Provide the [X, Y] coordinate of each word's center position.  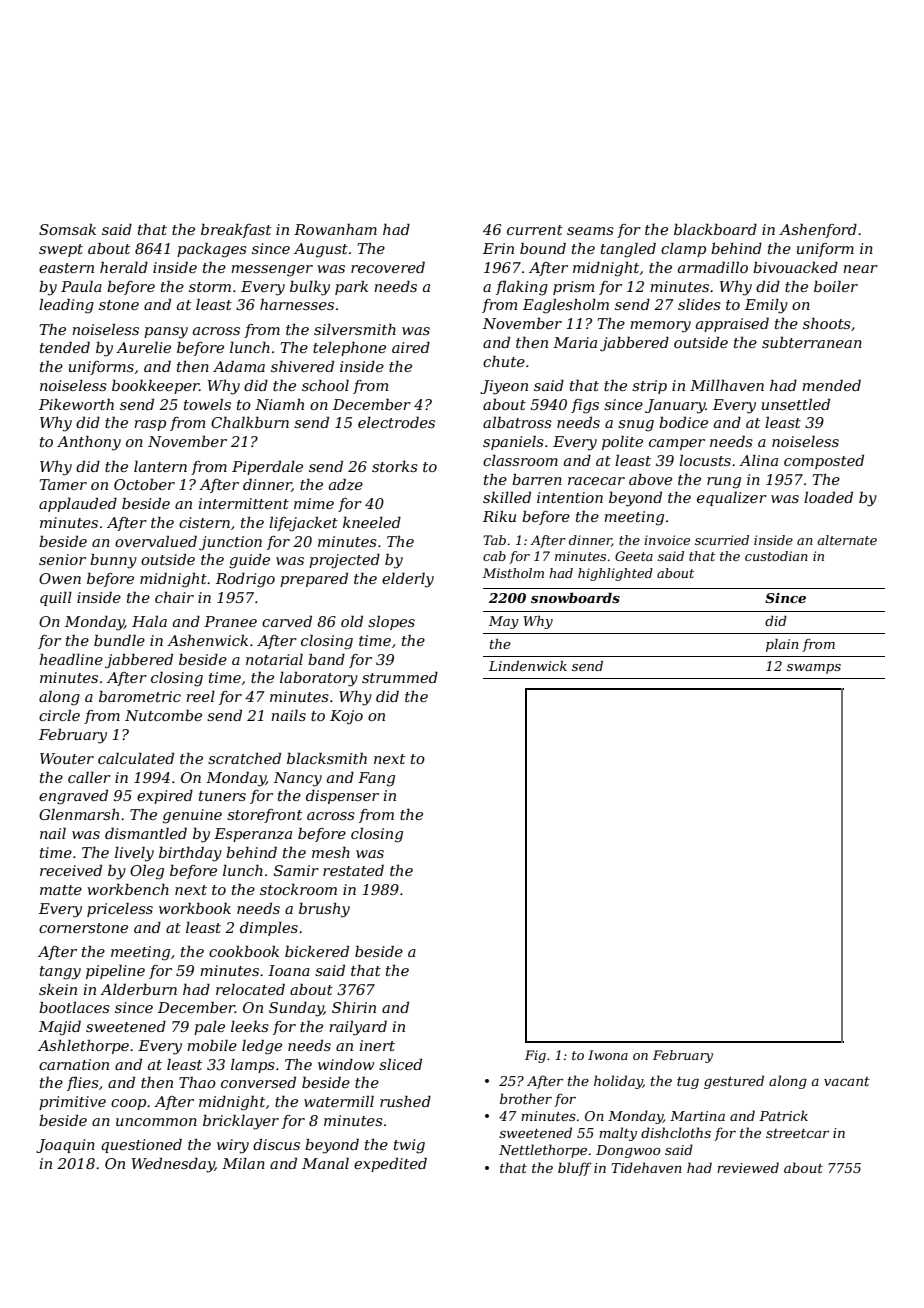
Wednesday [173, 1165]
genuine [192, 816]
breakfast [236, 231]
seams [590, 231]
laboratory [319, 679]
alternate [847, 540]
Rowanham [335, 229]
